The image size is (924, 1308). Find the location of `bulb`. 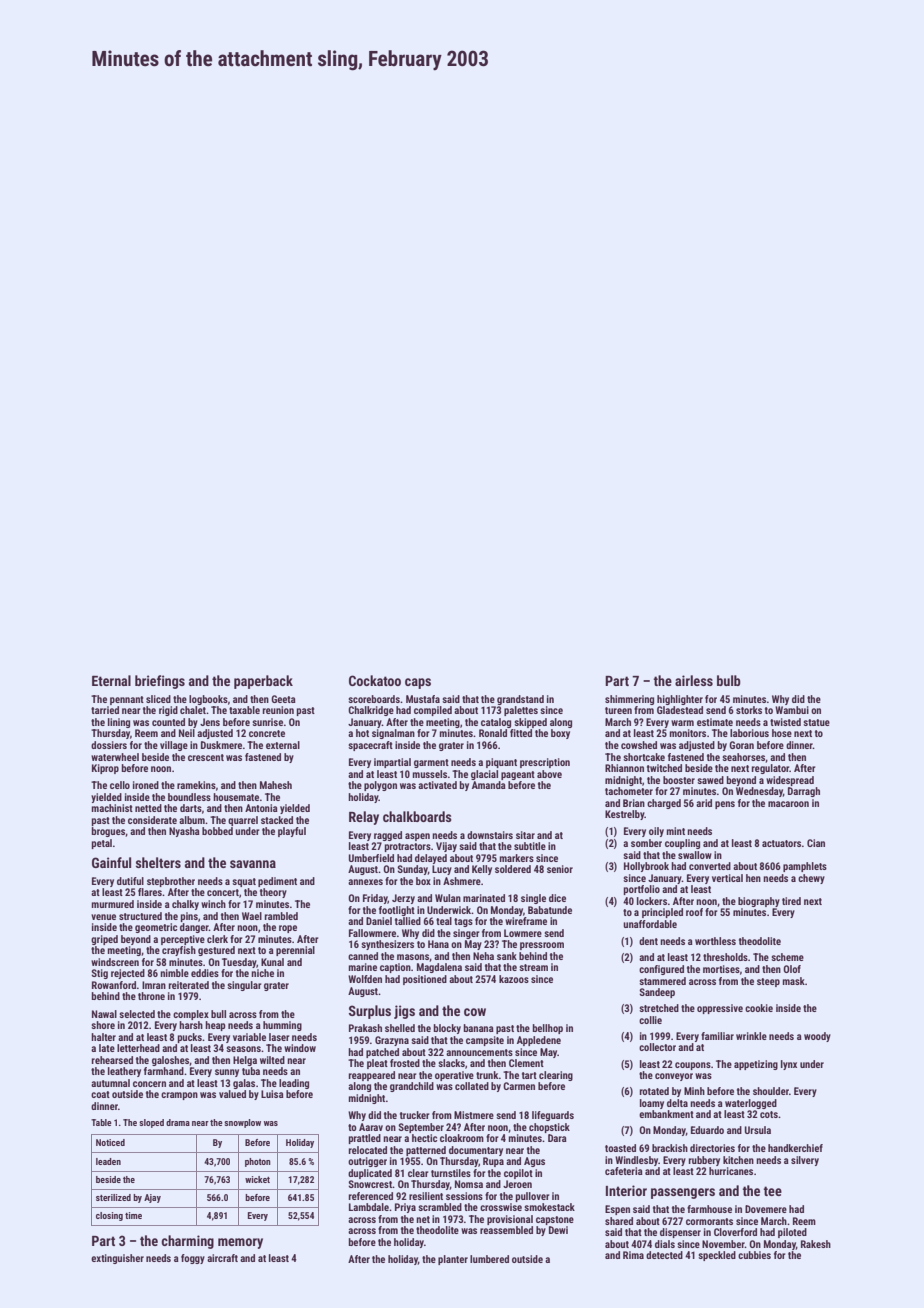

bulb is located at coordinates (729, 680).
